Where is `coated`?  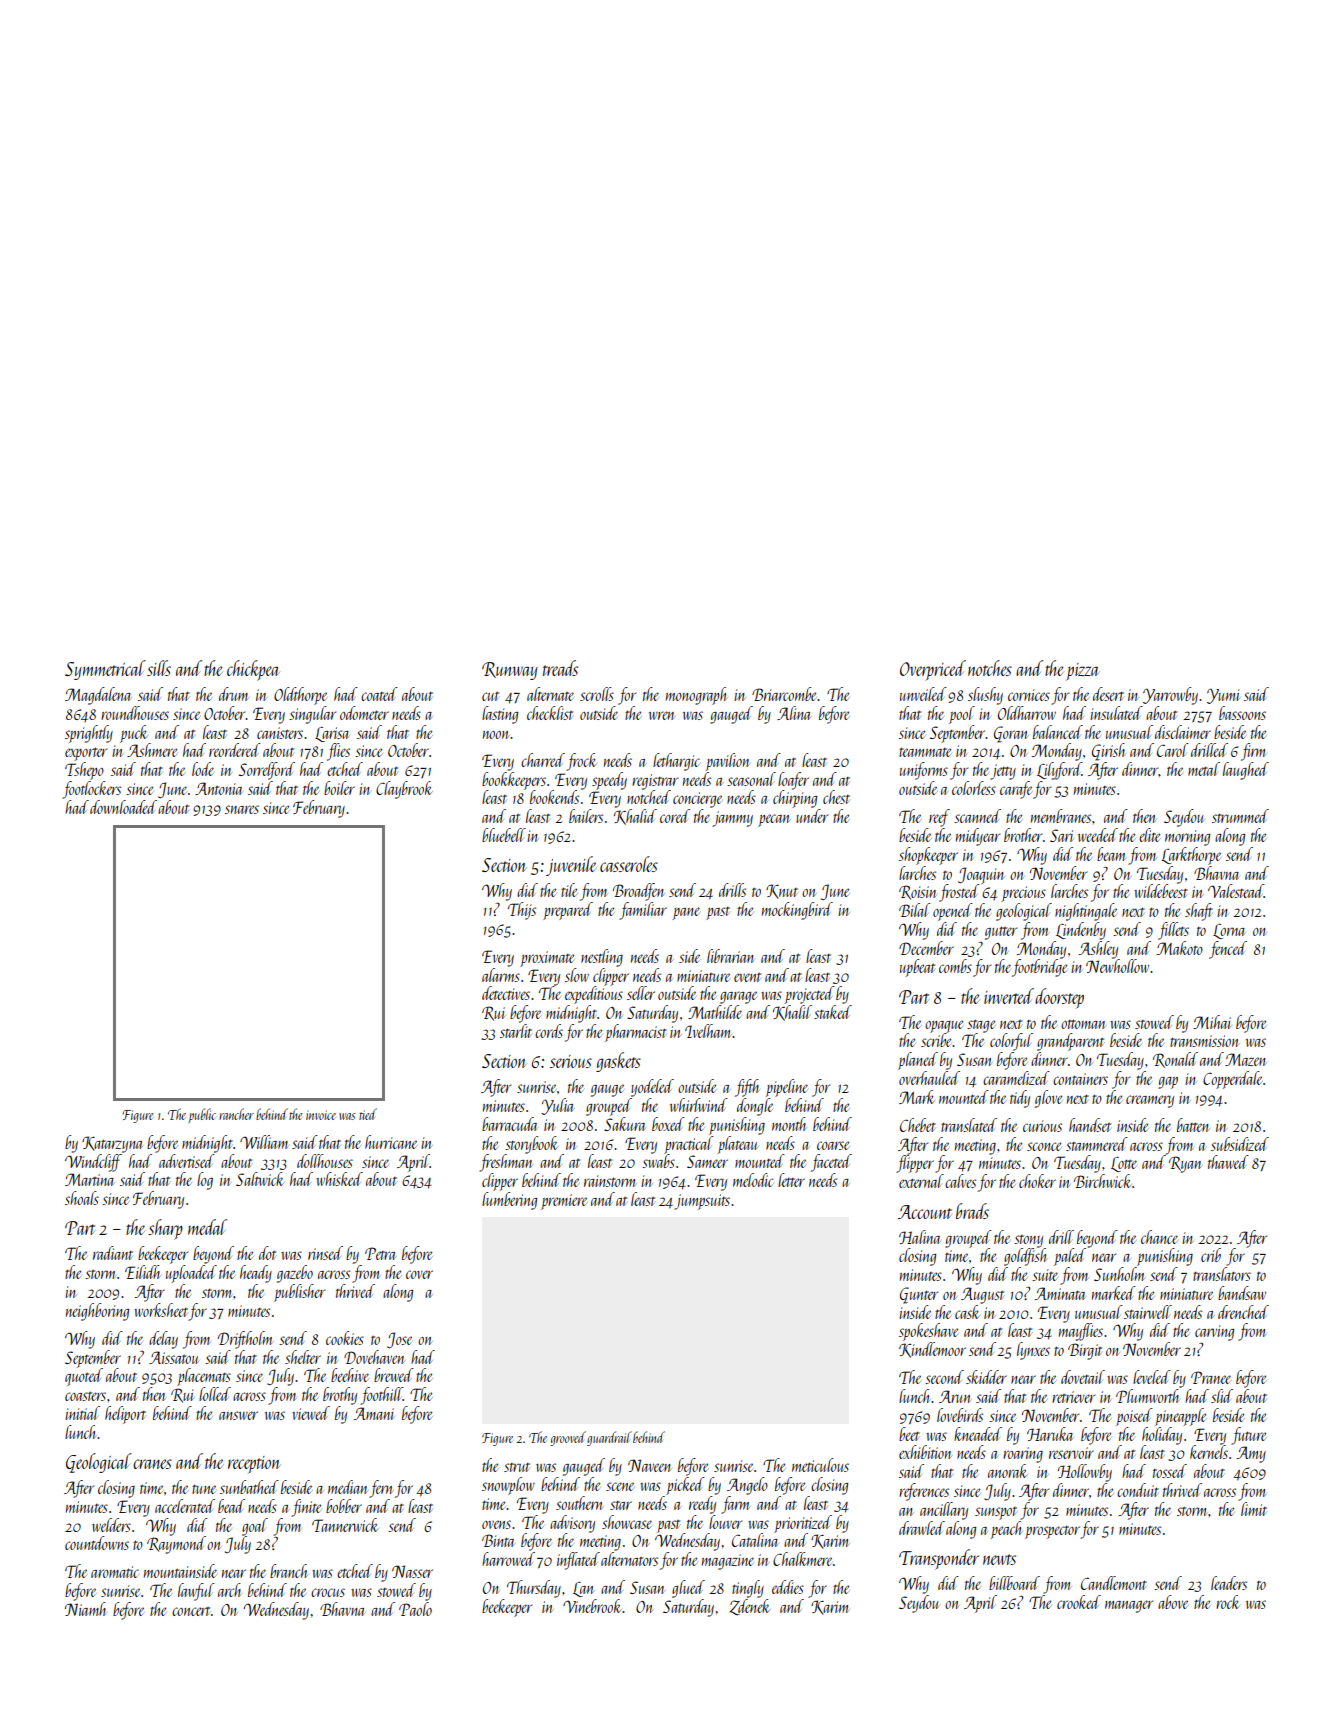
coated is located at coordinates (379, 694).
